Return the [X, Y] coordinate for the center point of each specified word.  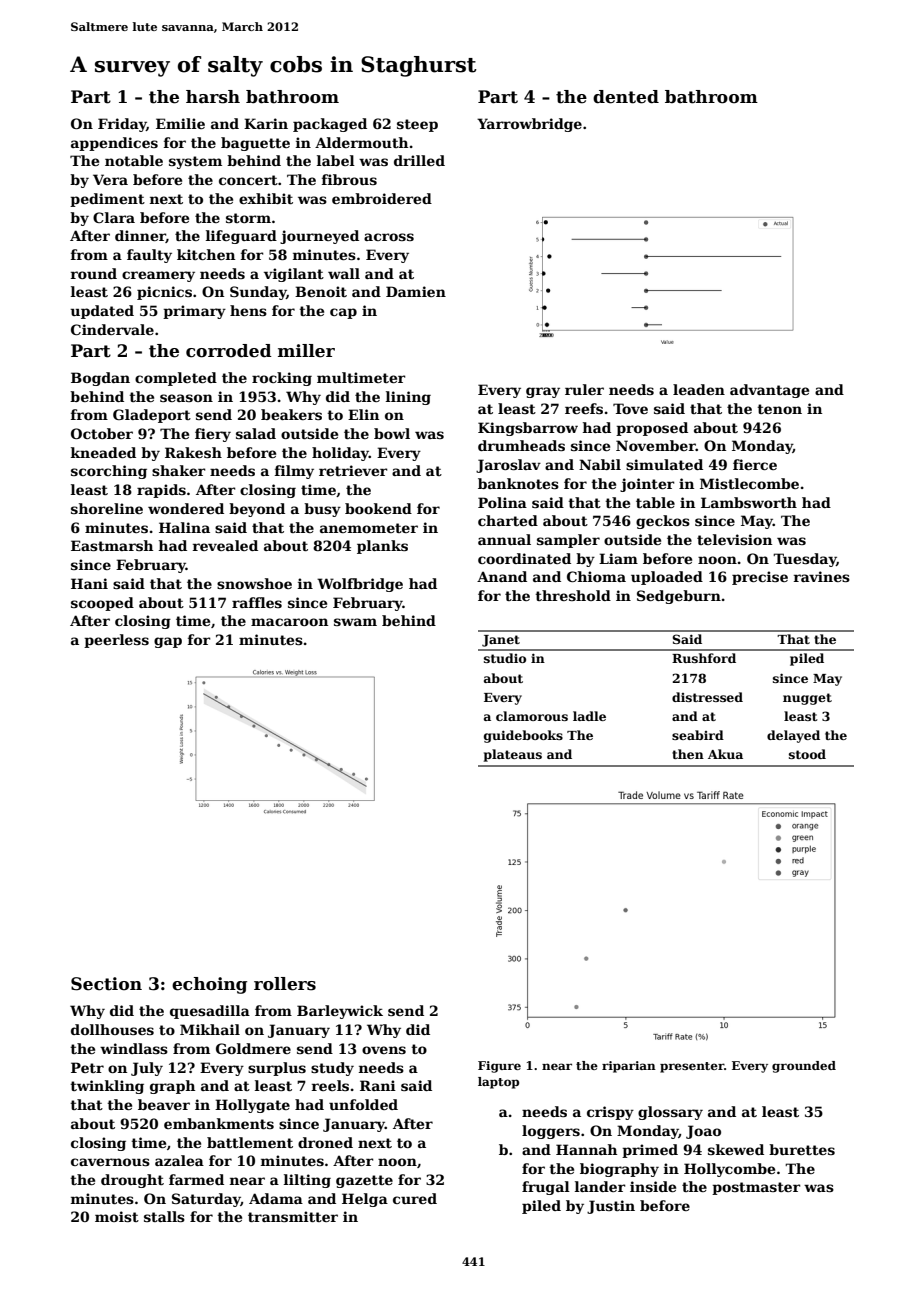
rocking [282, 379]
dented [626, 97]
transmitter [293, 1216]
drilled [419, 160]
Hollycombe [729, 1170]
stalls [164, 1216]
